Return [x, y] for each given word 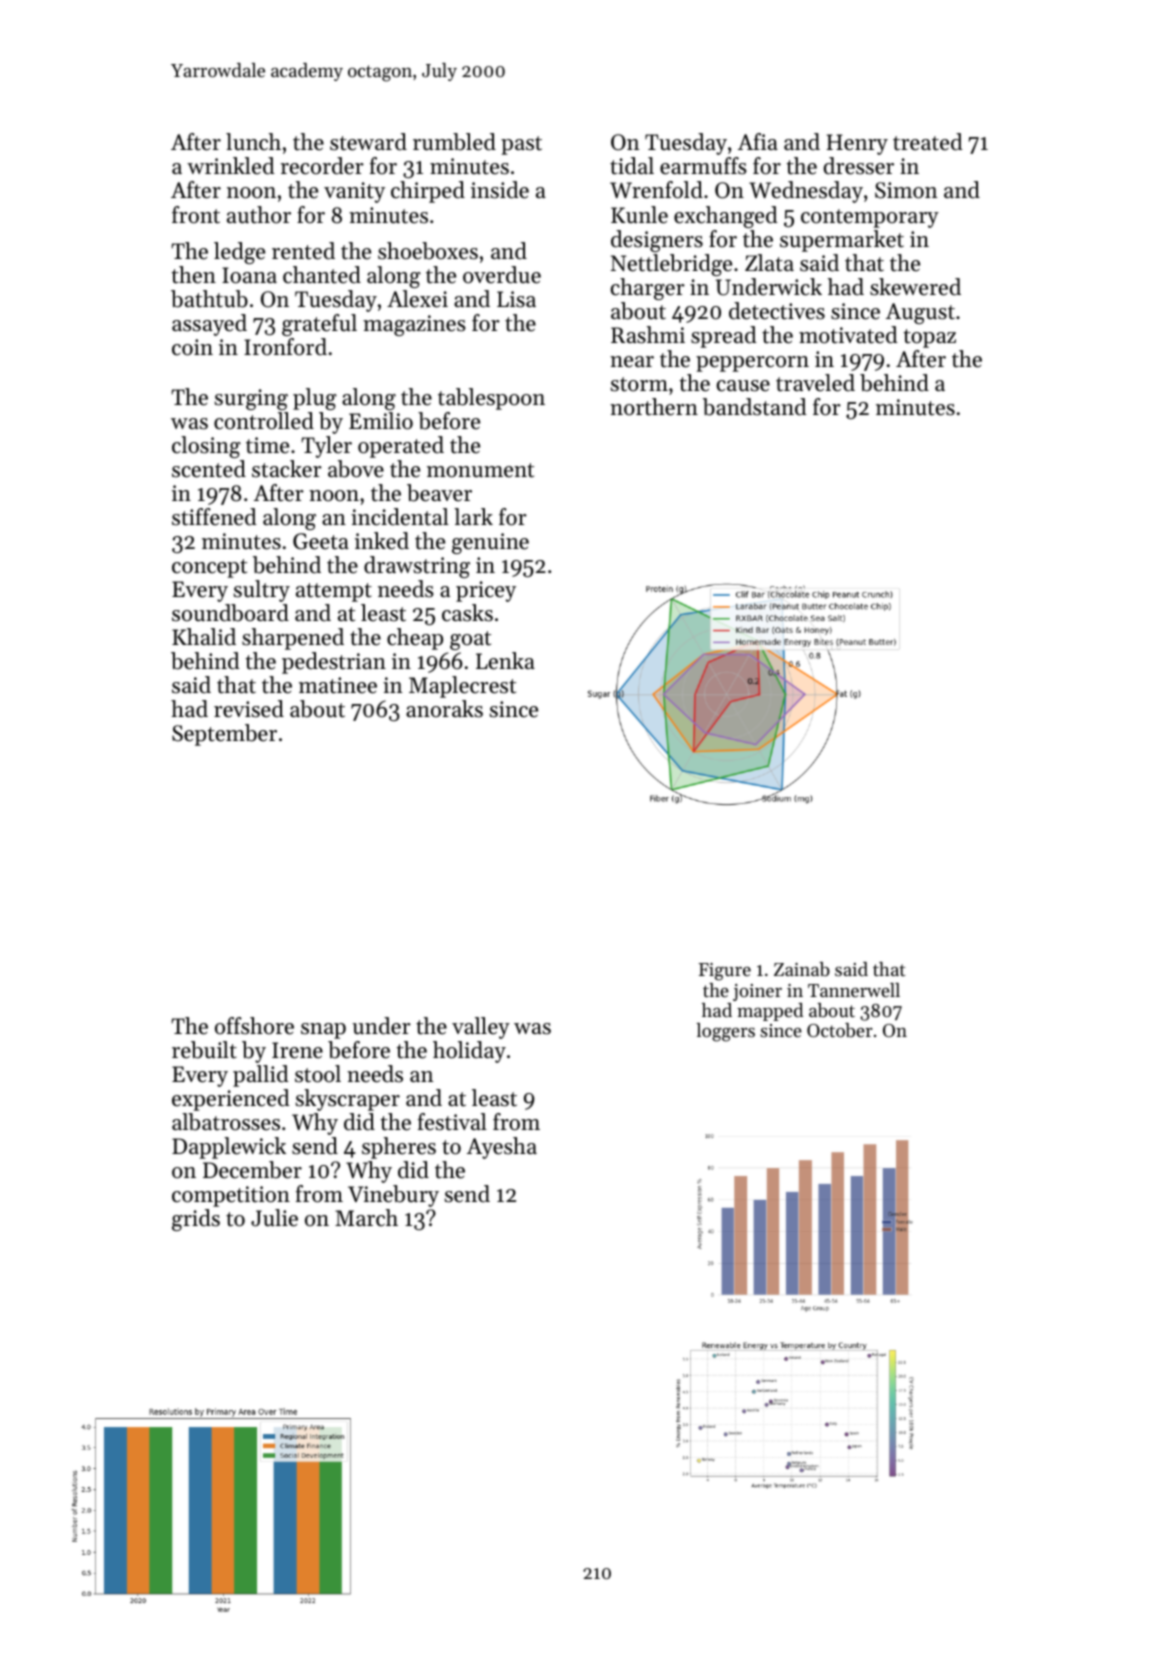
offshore [254, 1026]
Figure [725, 972]
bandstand [755, 407]
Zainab [802, 969]
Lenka [505, 661]
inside [500, 190]
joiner [757, 992]
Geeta [321, 541]
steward [368, 142]
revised [249, 709]
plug [315, 399]
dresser [859, 166]
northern [654, 407]
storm [639, 384]
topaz [930, 338]
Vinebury [393, 1196]
